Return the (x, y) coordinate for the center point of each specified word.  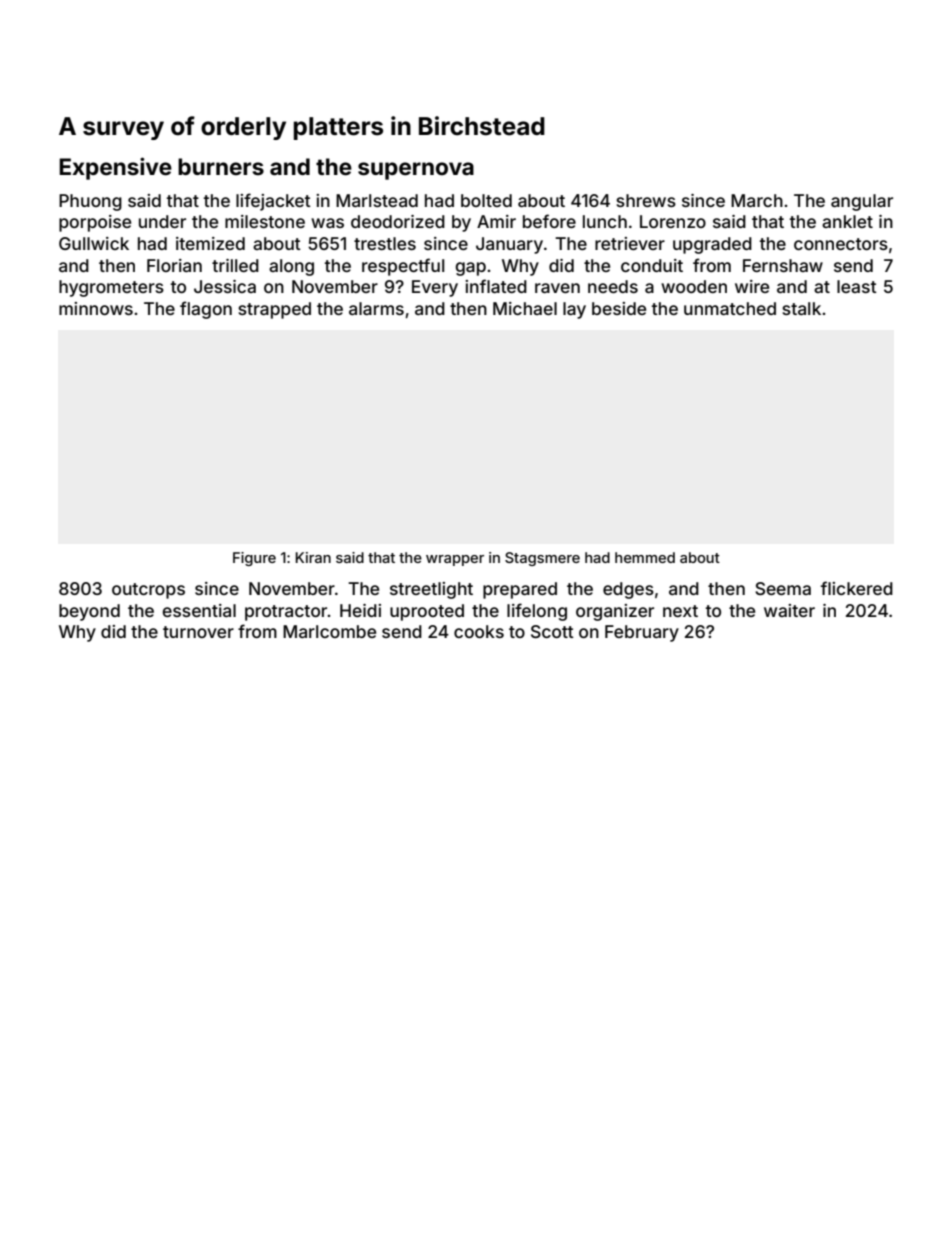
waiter (789, 610)
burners (221, 167)
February (642, 633)
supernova (416, 171)
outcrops (148, 591)
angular (862, 202)
